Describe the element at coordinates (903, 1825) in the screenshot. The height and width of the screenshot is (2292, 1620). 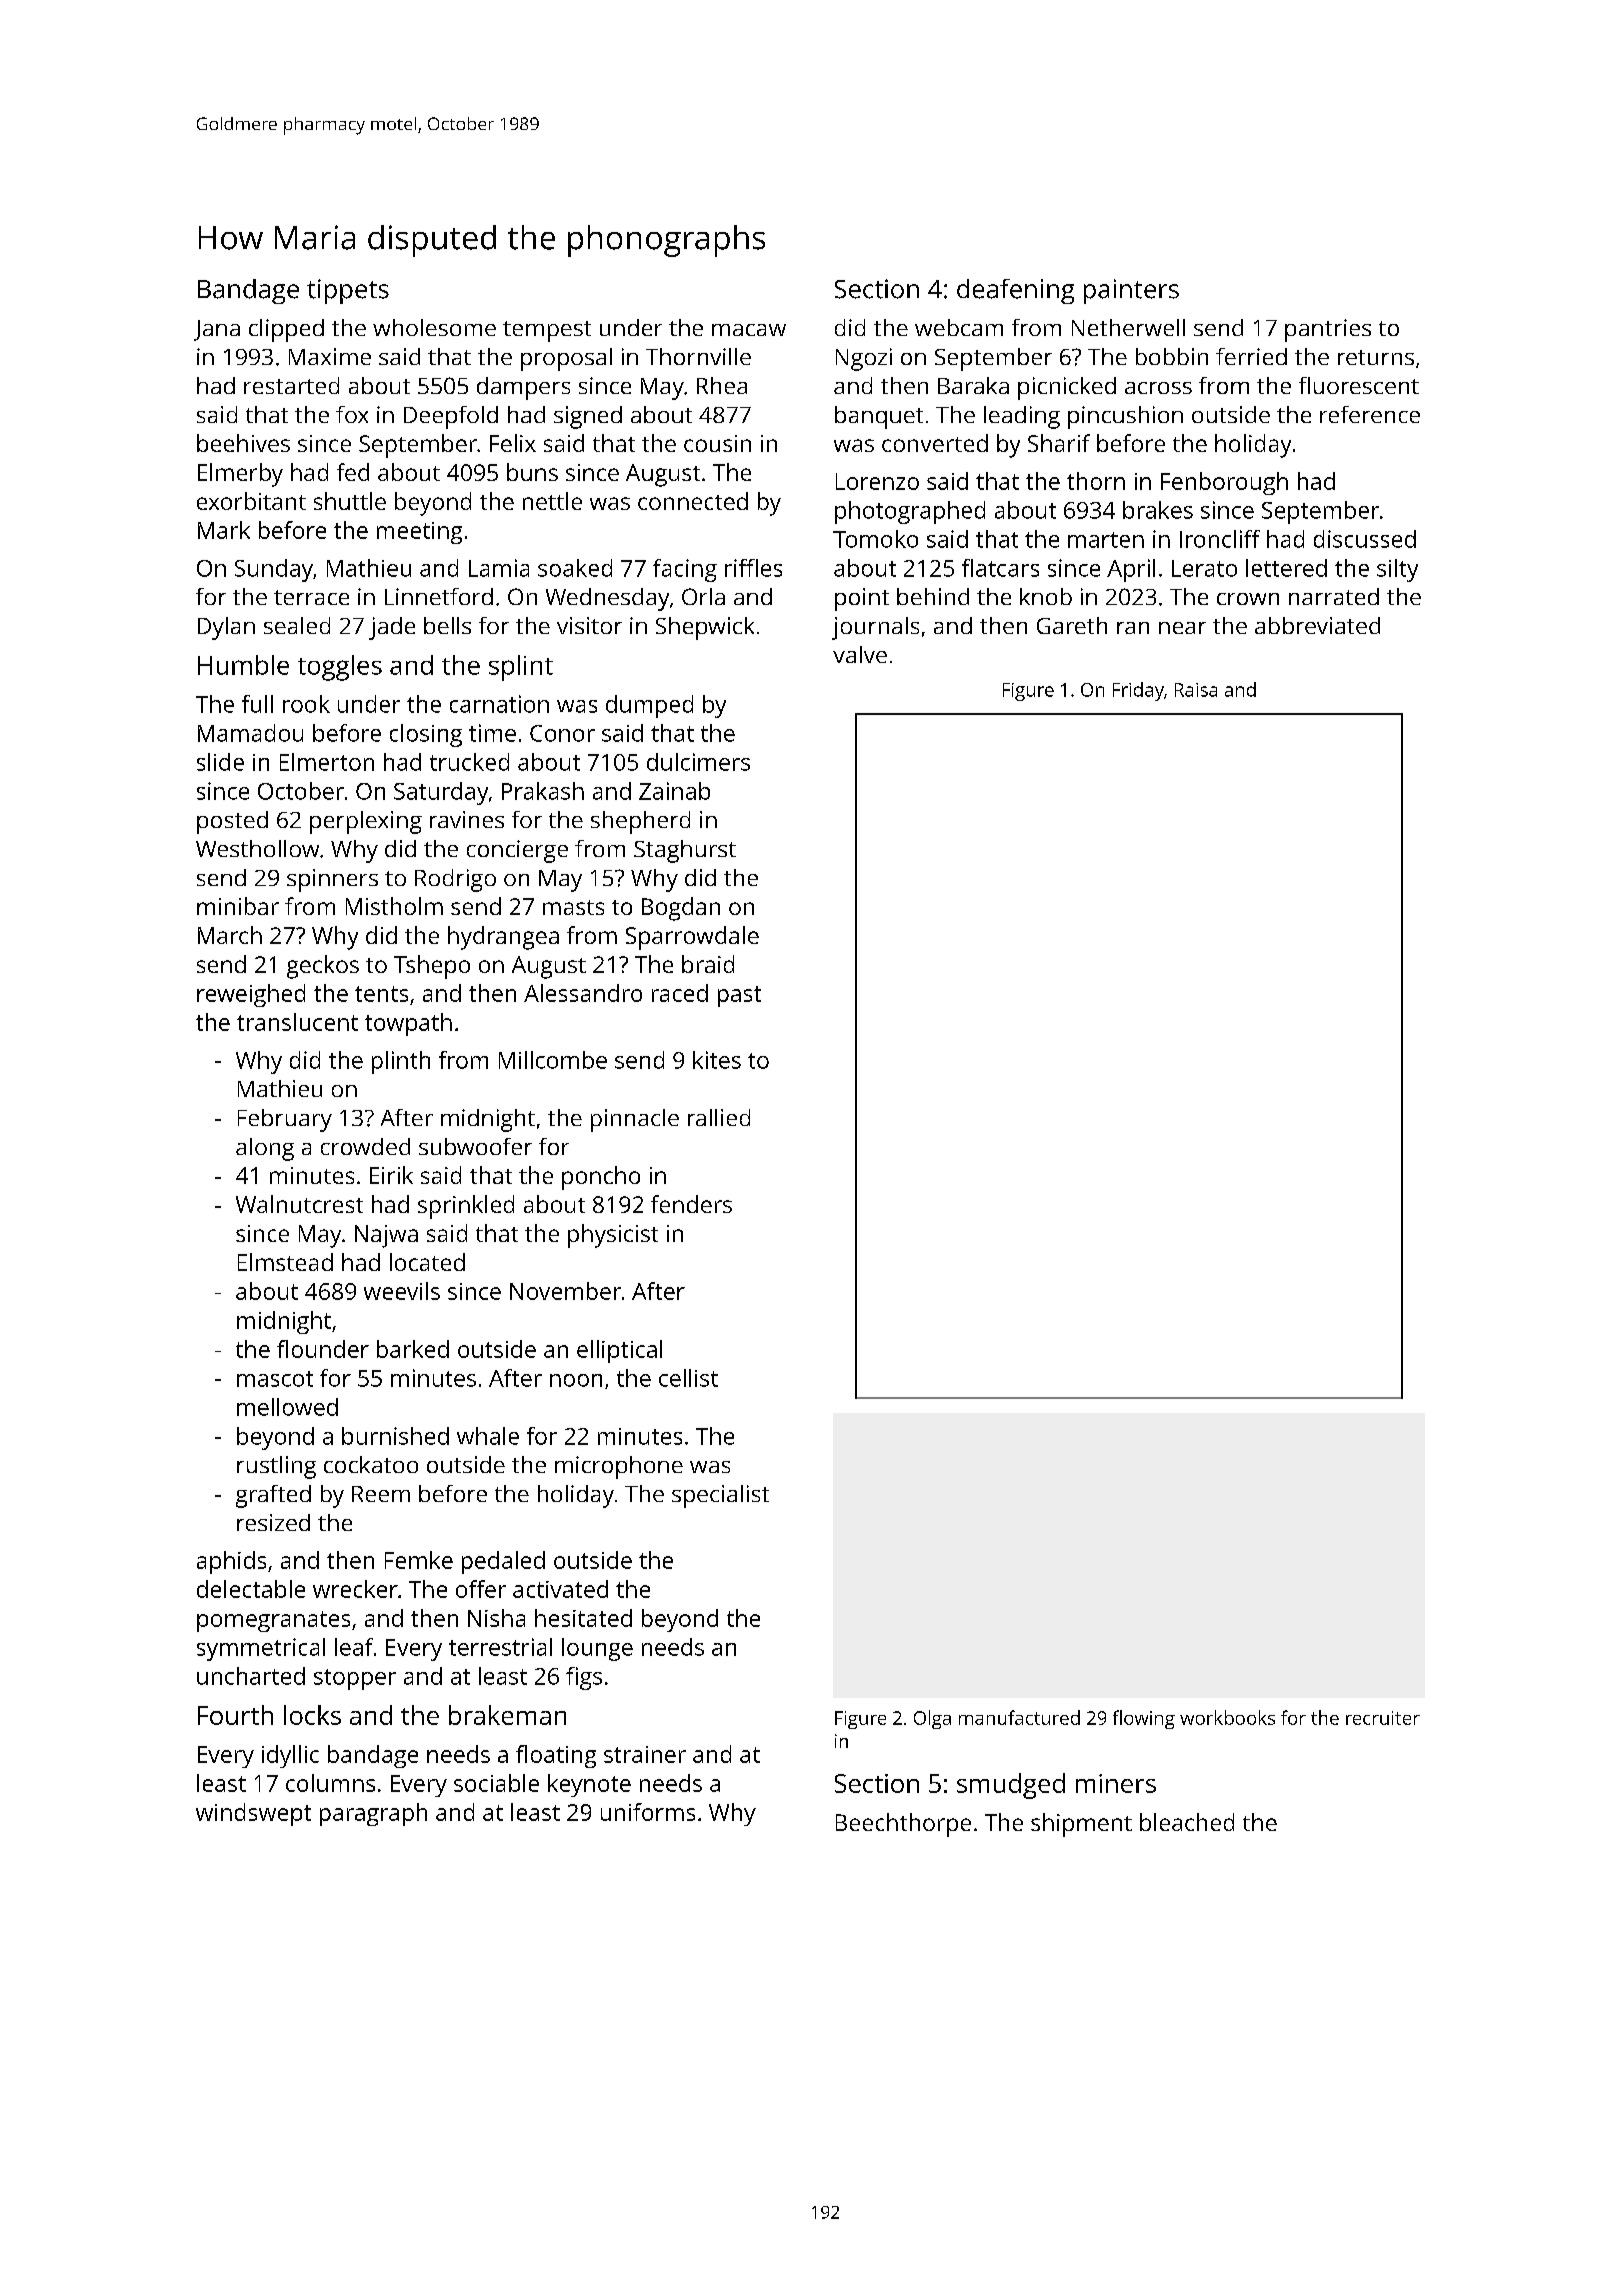
I see `Beechthorpe` at that location.
